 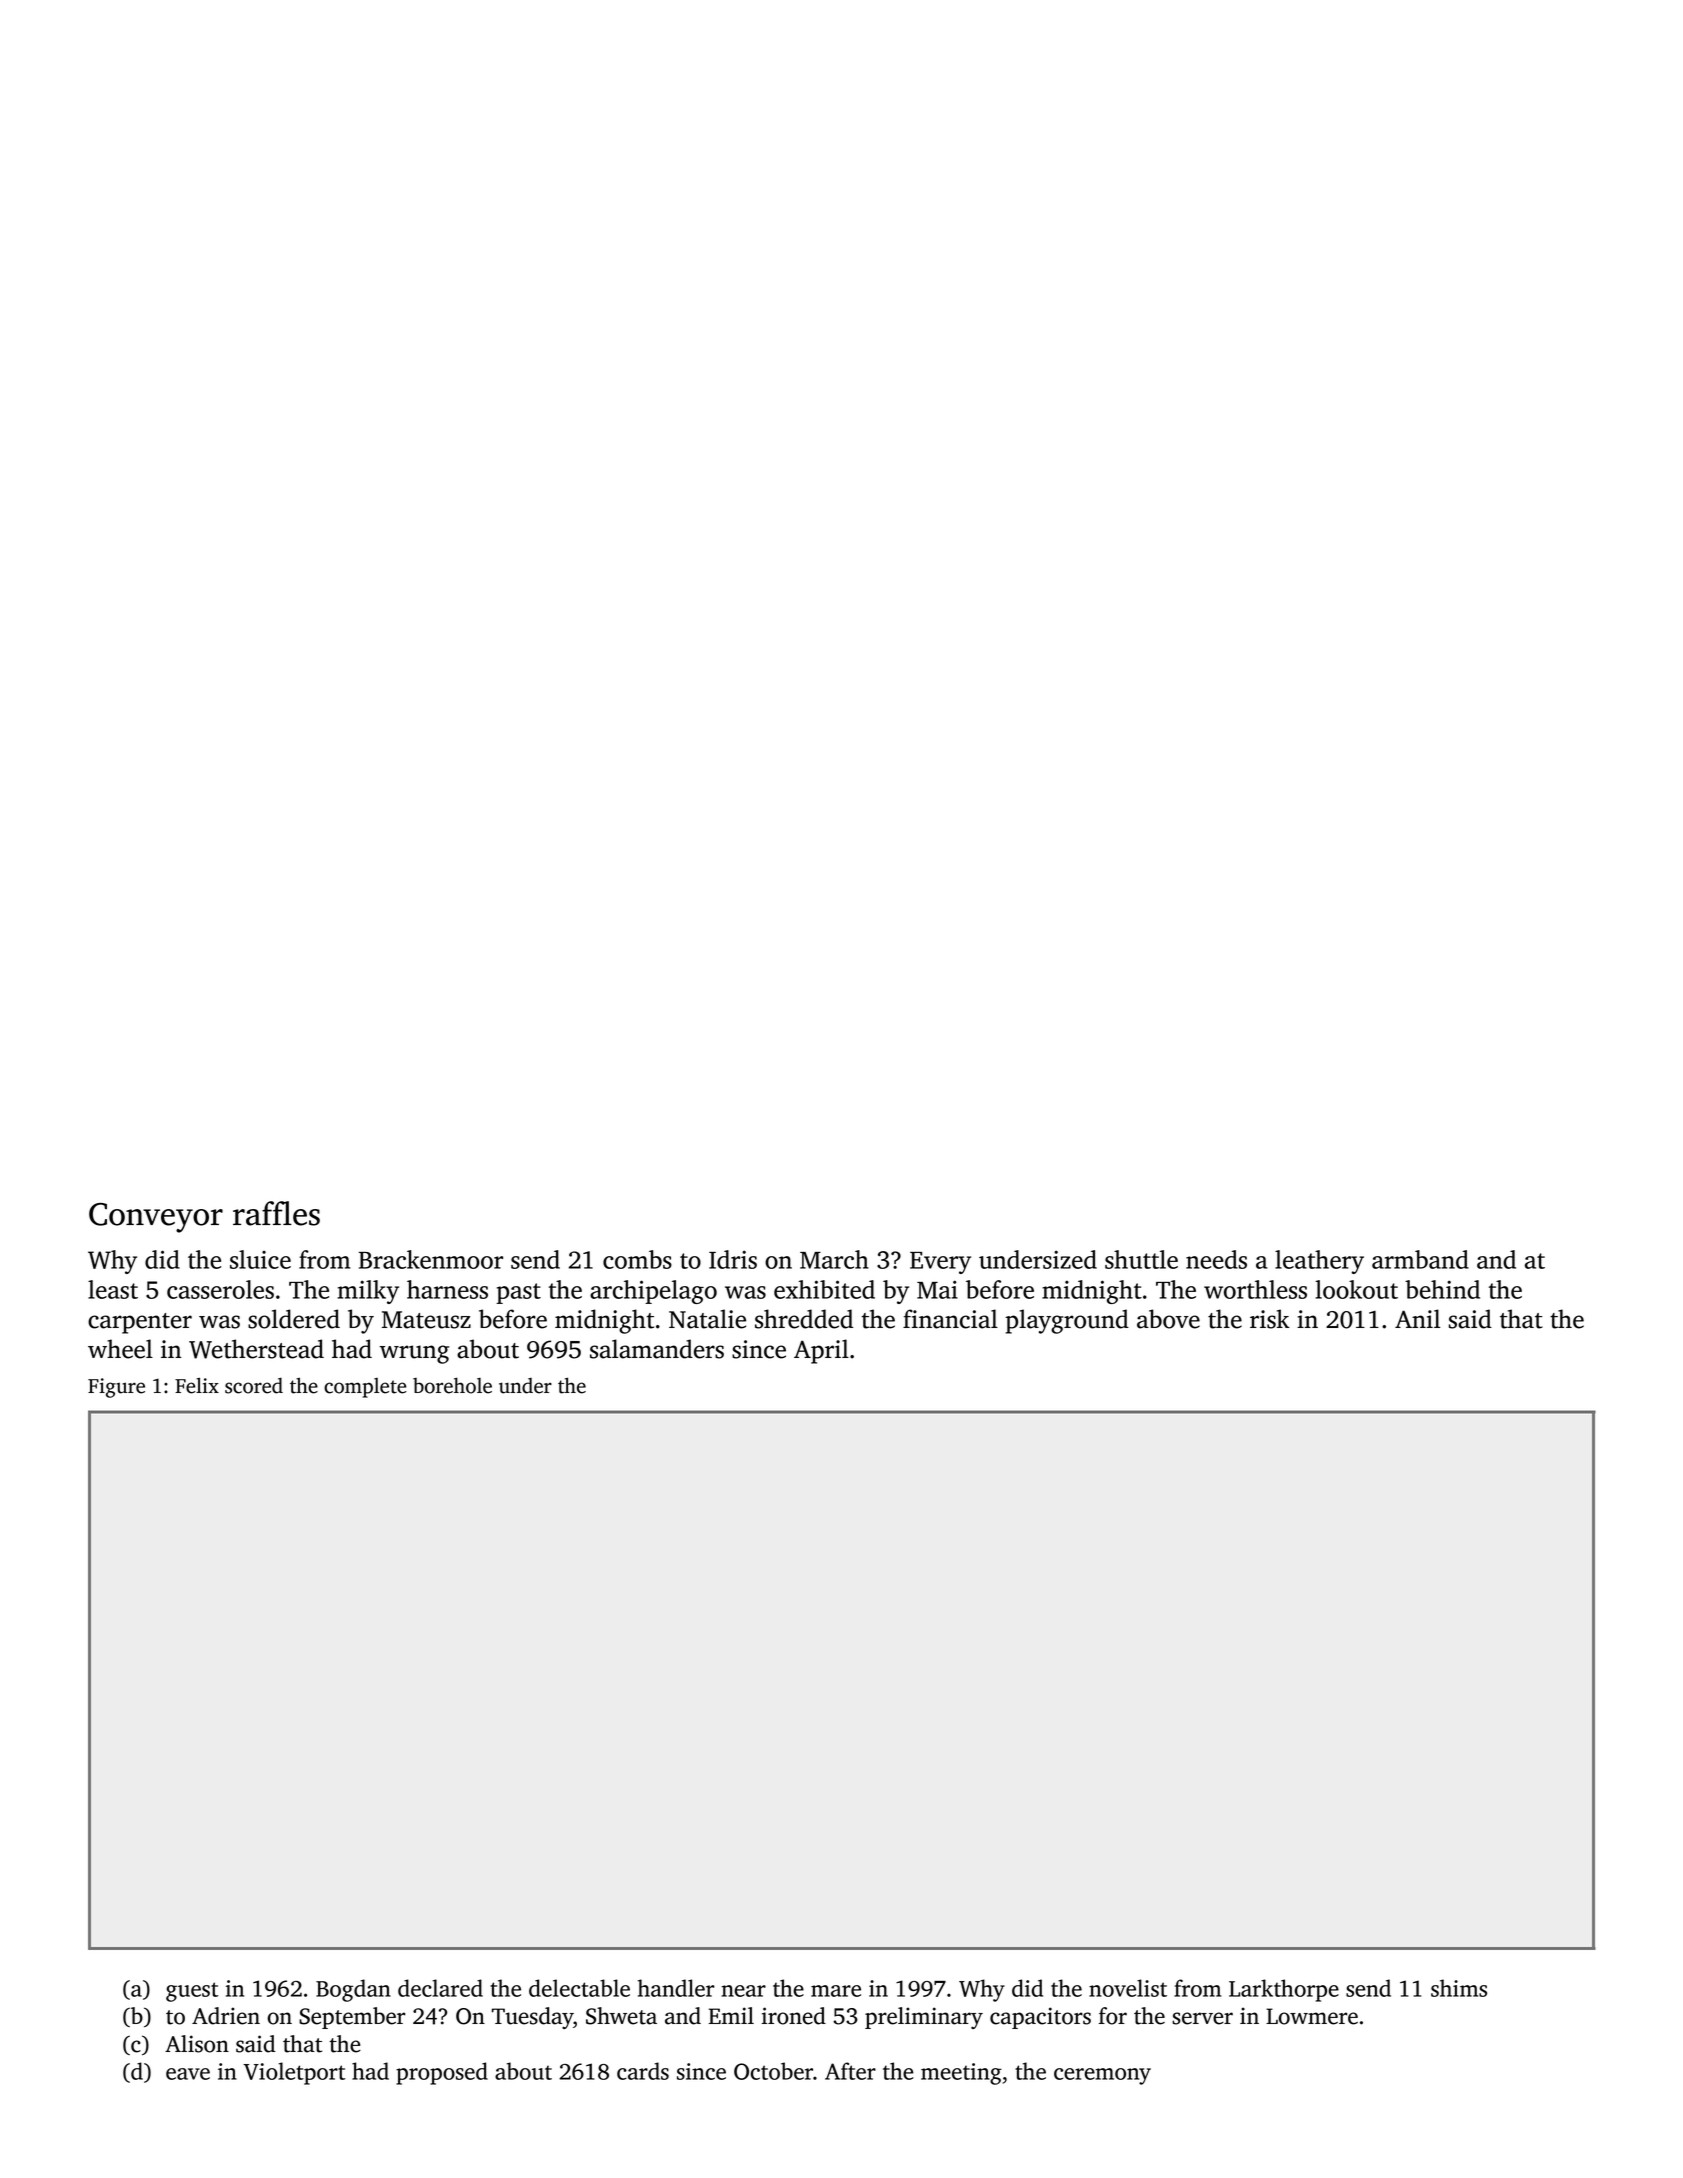 What do you see at coordinates (188, 2074) in the screenshot?
I see `eave` at bounding box center [188, 2074].
